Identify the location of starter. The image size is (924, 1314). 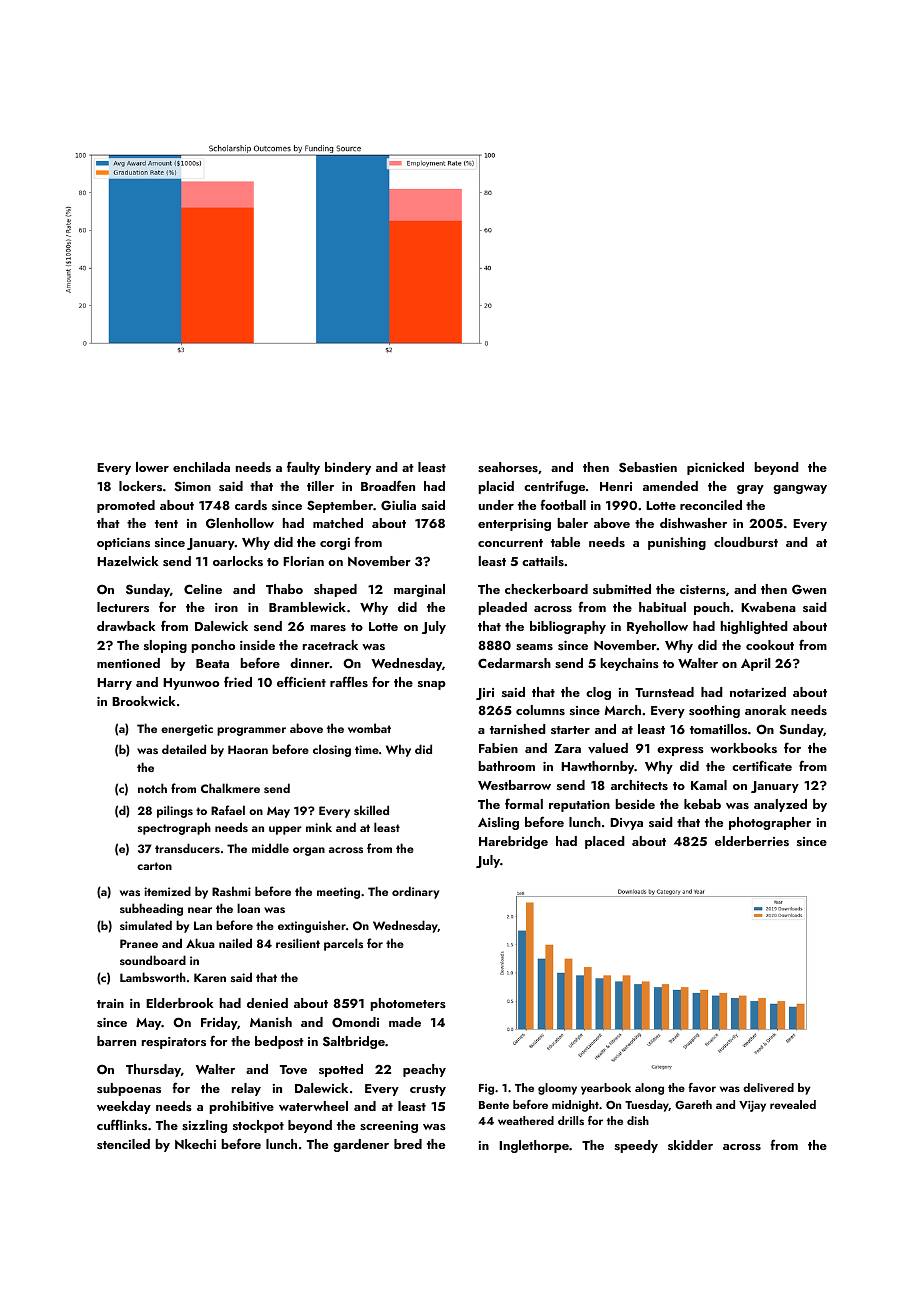
(570, 730).
